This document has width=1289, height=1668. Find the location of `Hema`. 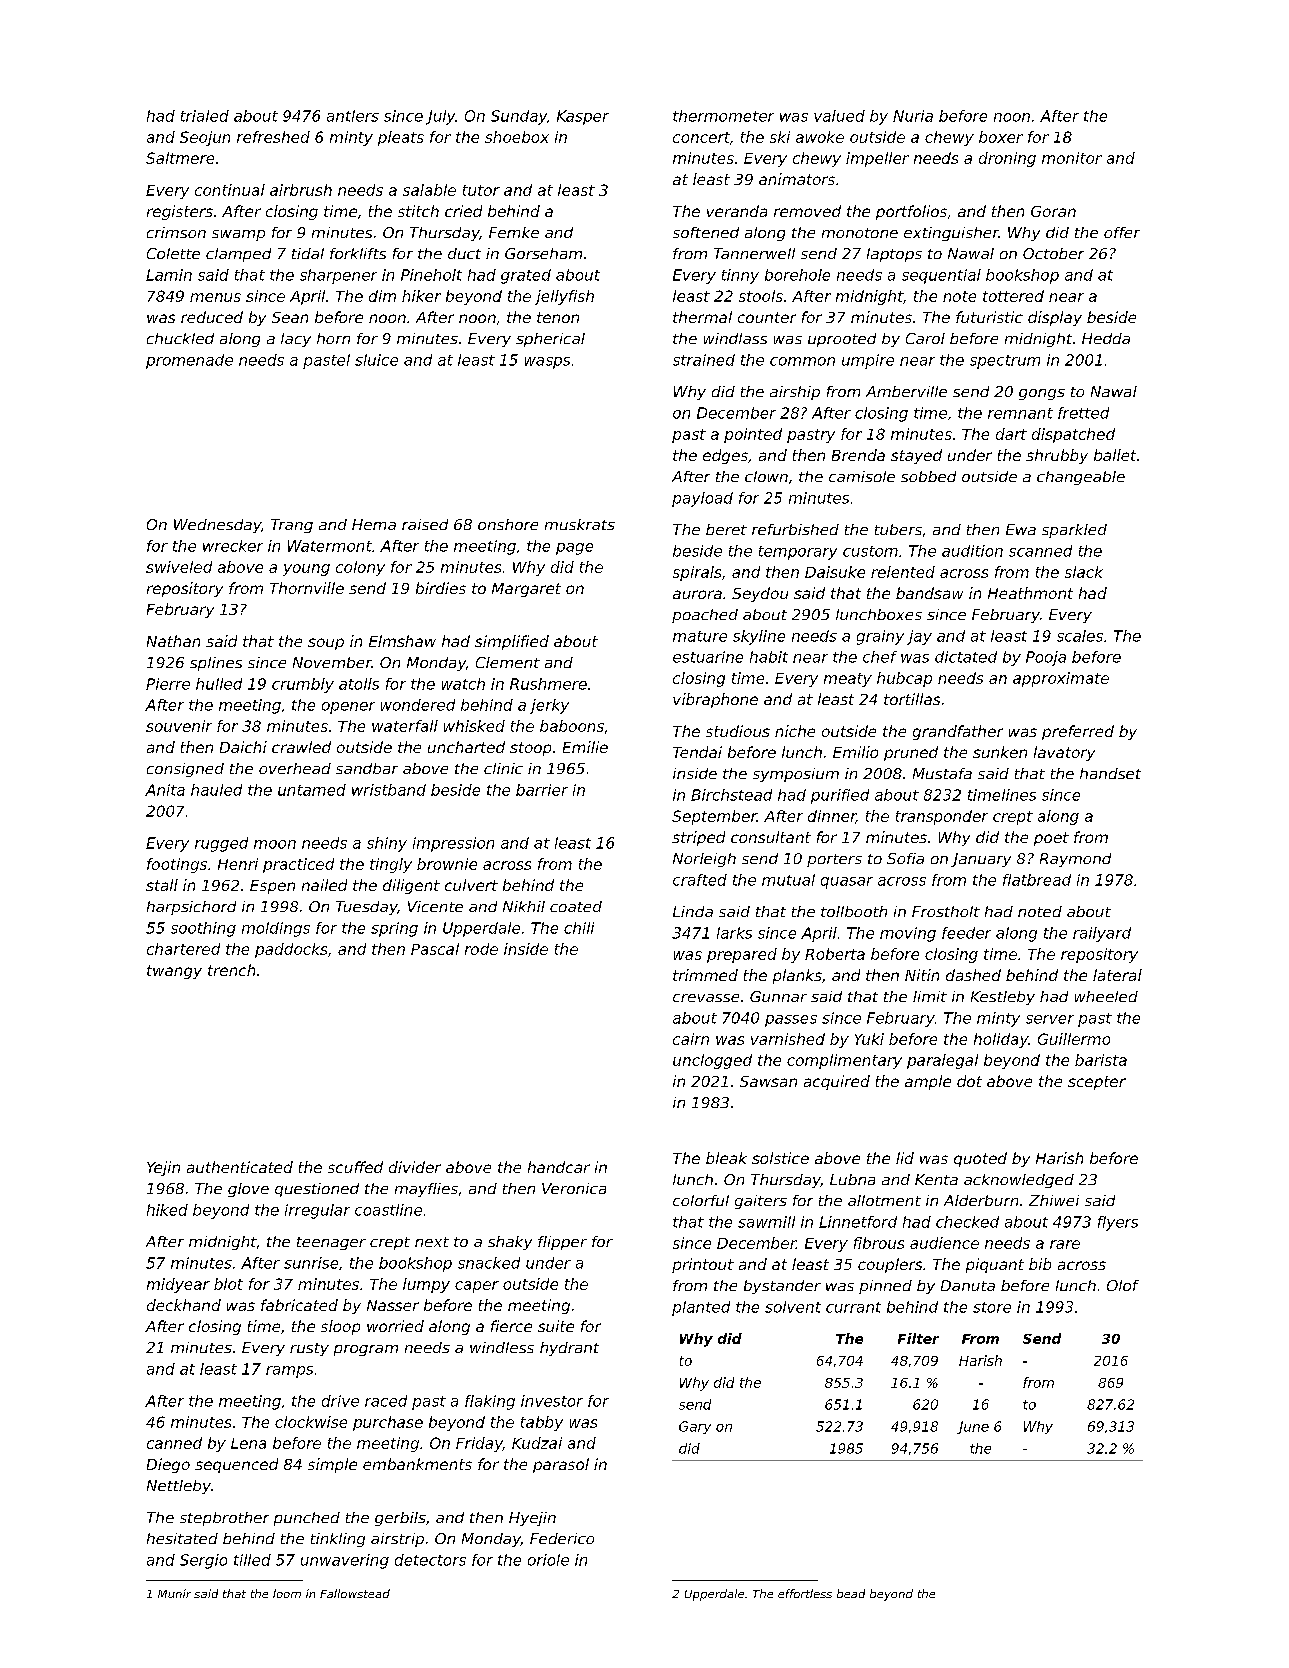

Hema is located at coordinates (374, 524).
